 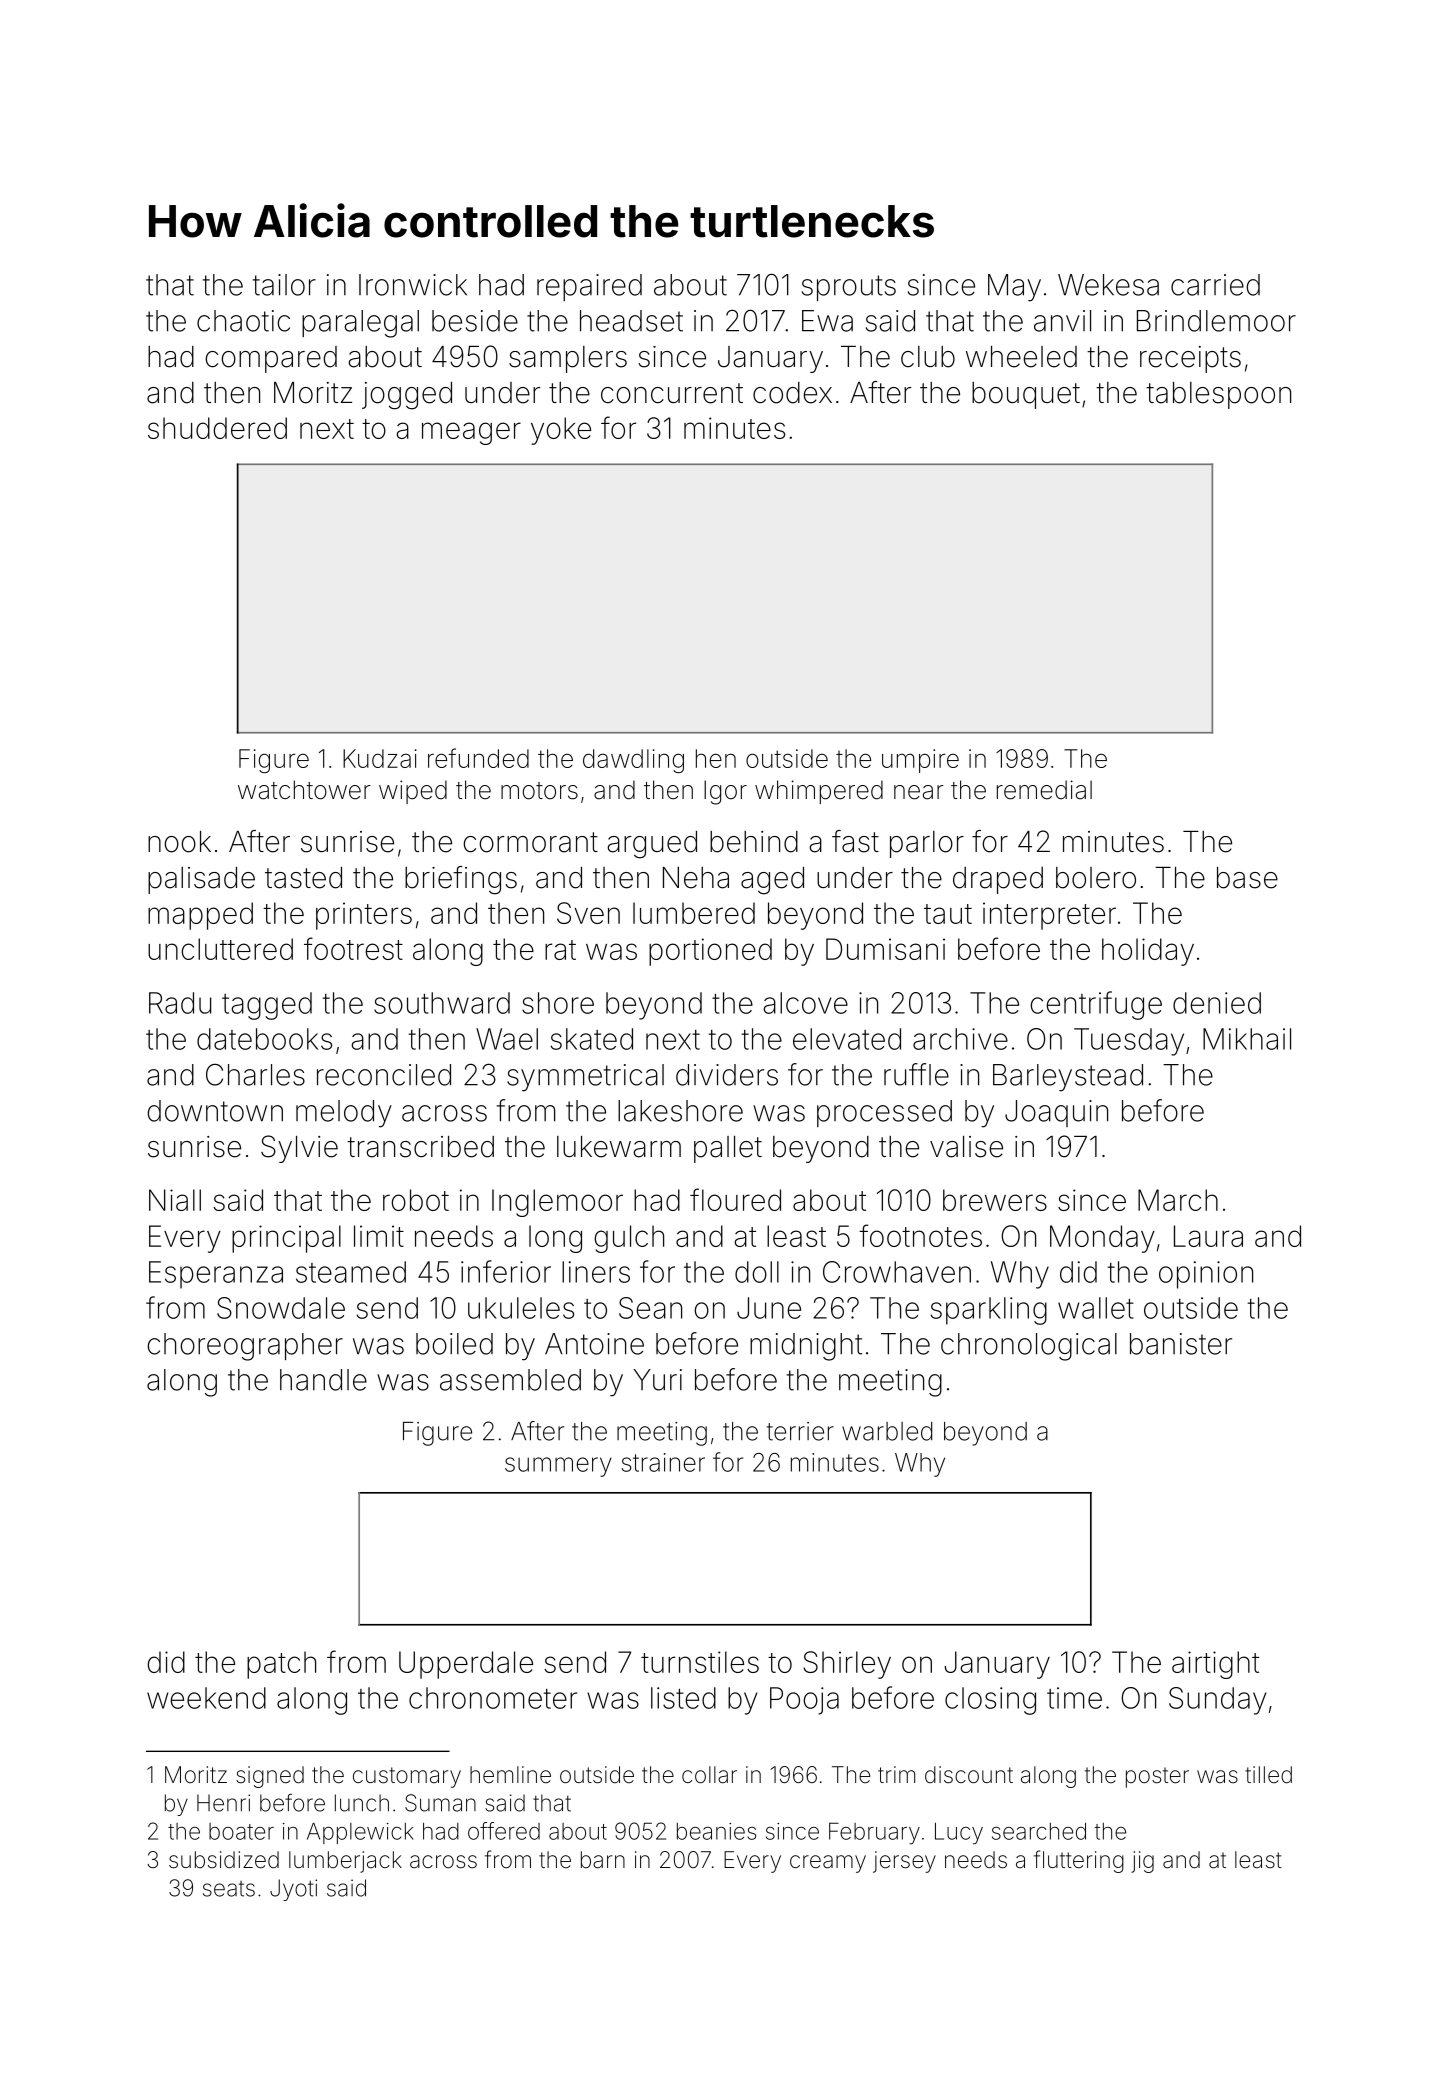 What do you see at coordinates (805, 1003) in the screenshot?
I see `alcove` at bounding box center [805, 1003].
